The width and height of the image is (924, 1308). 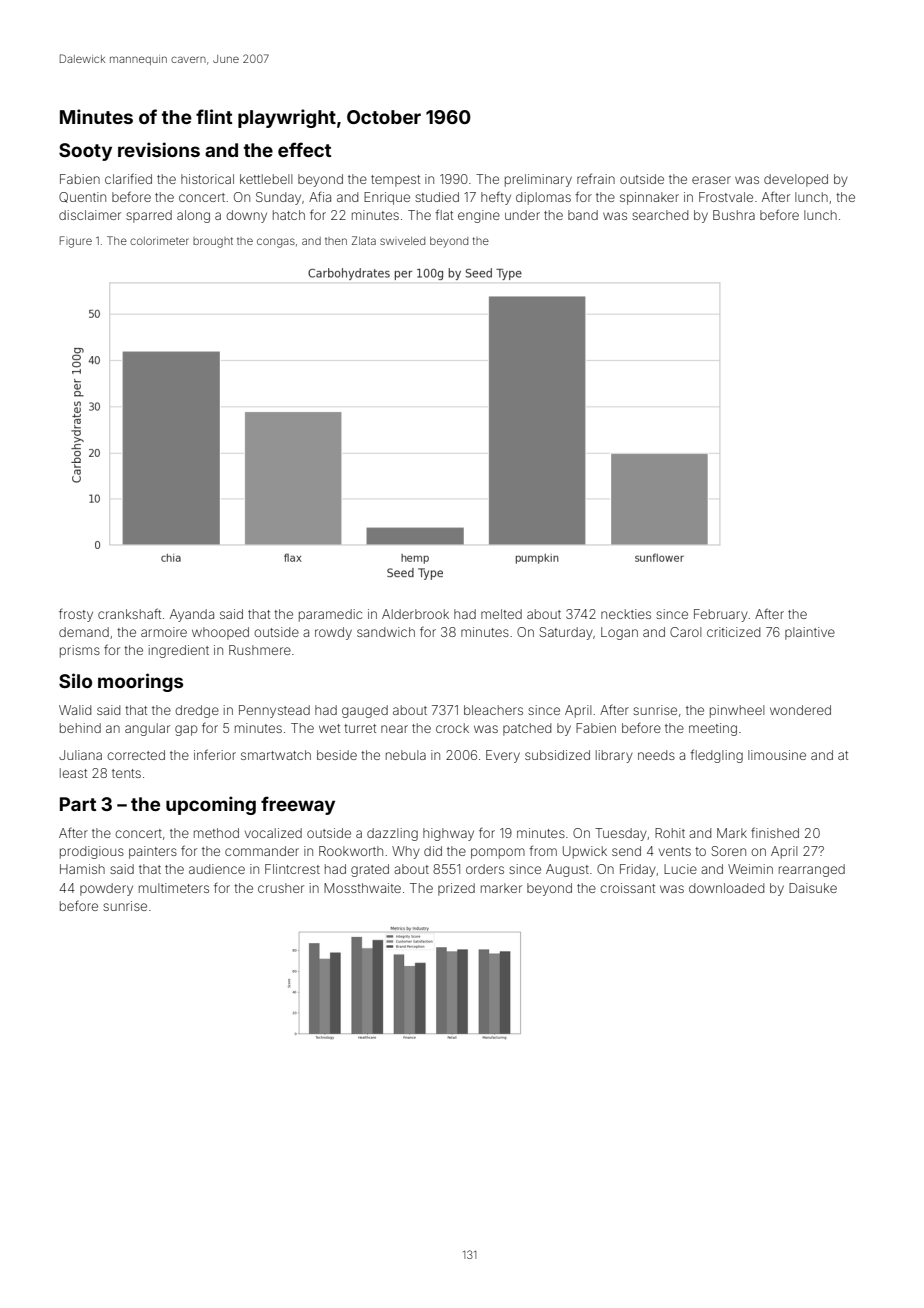 I want to click on Quentin, so click(x=82, y=197).
